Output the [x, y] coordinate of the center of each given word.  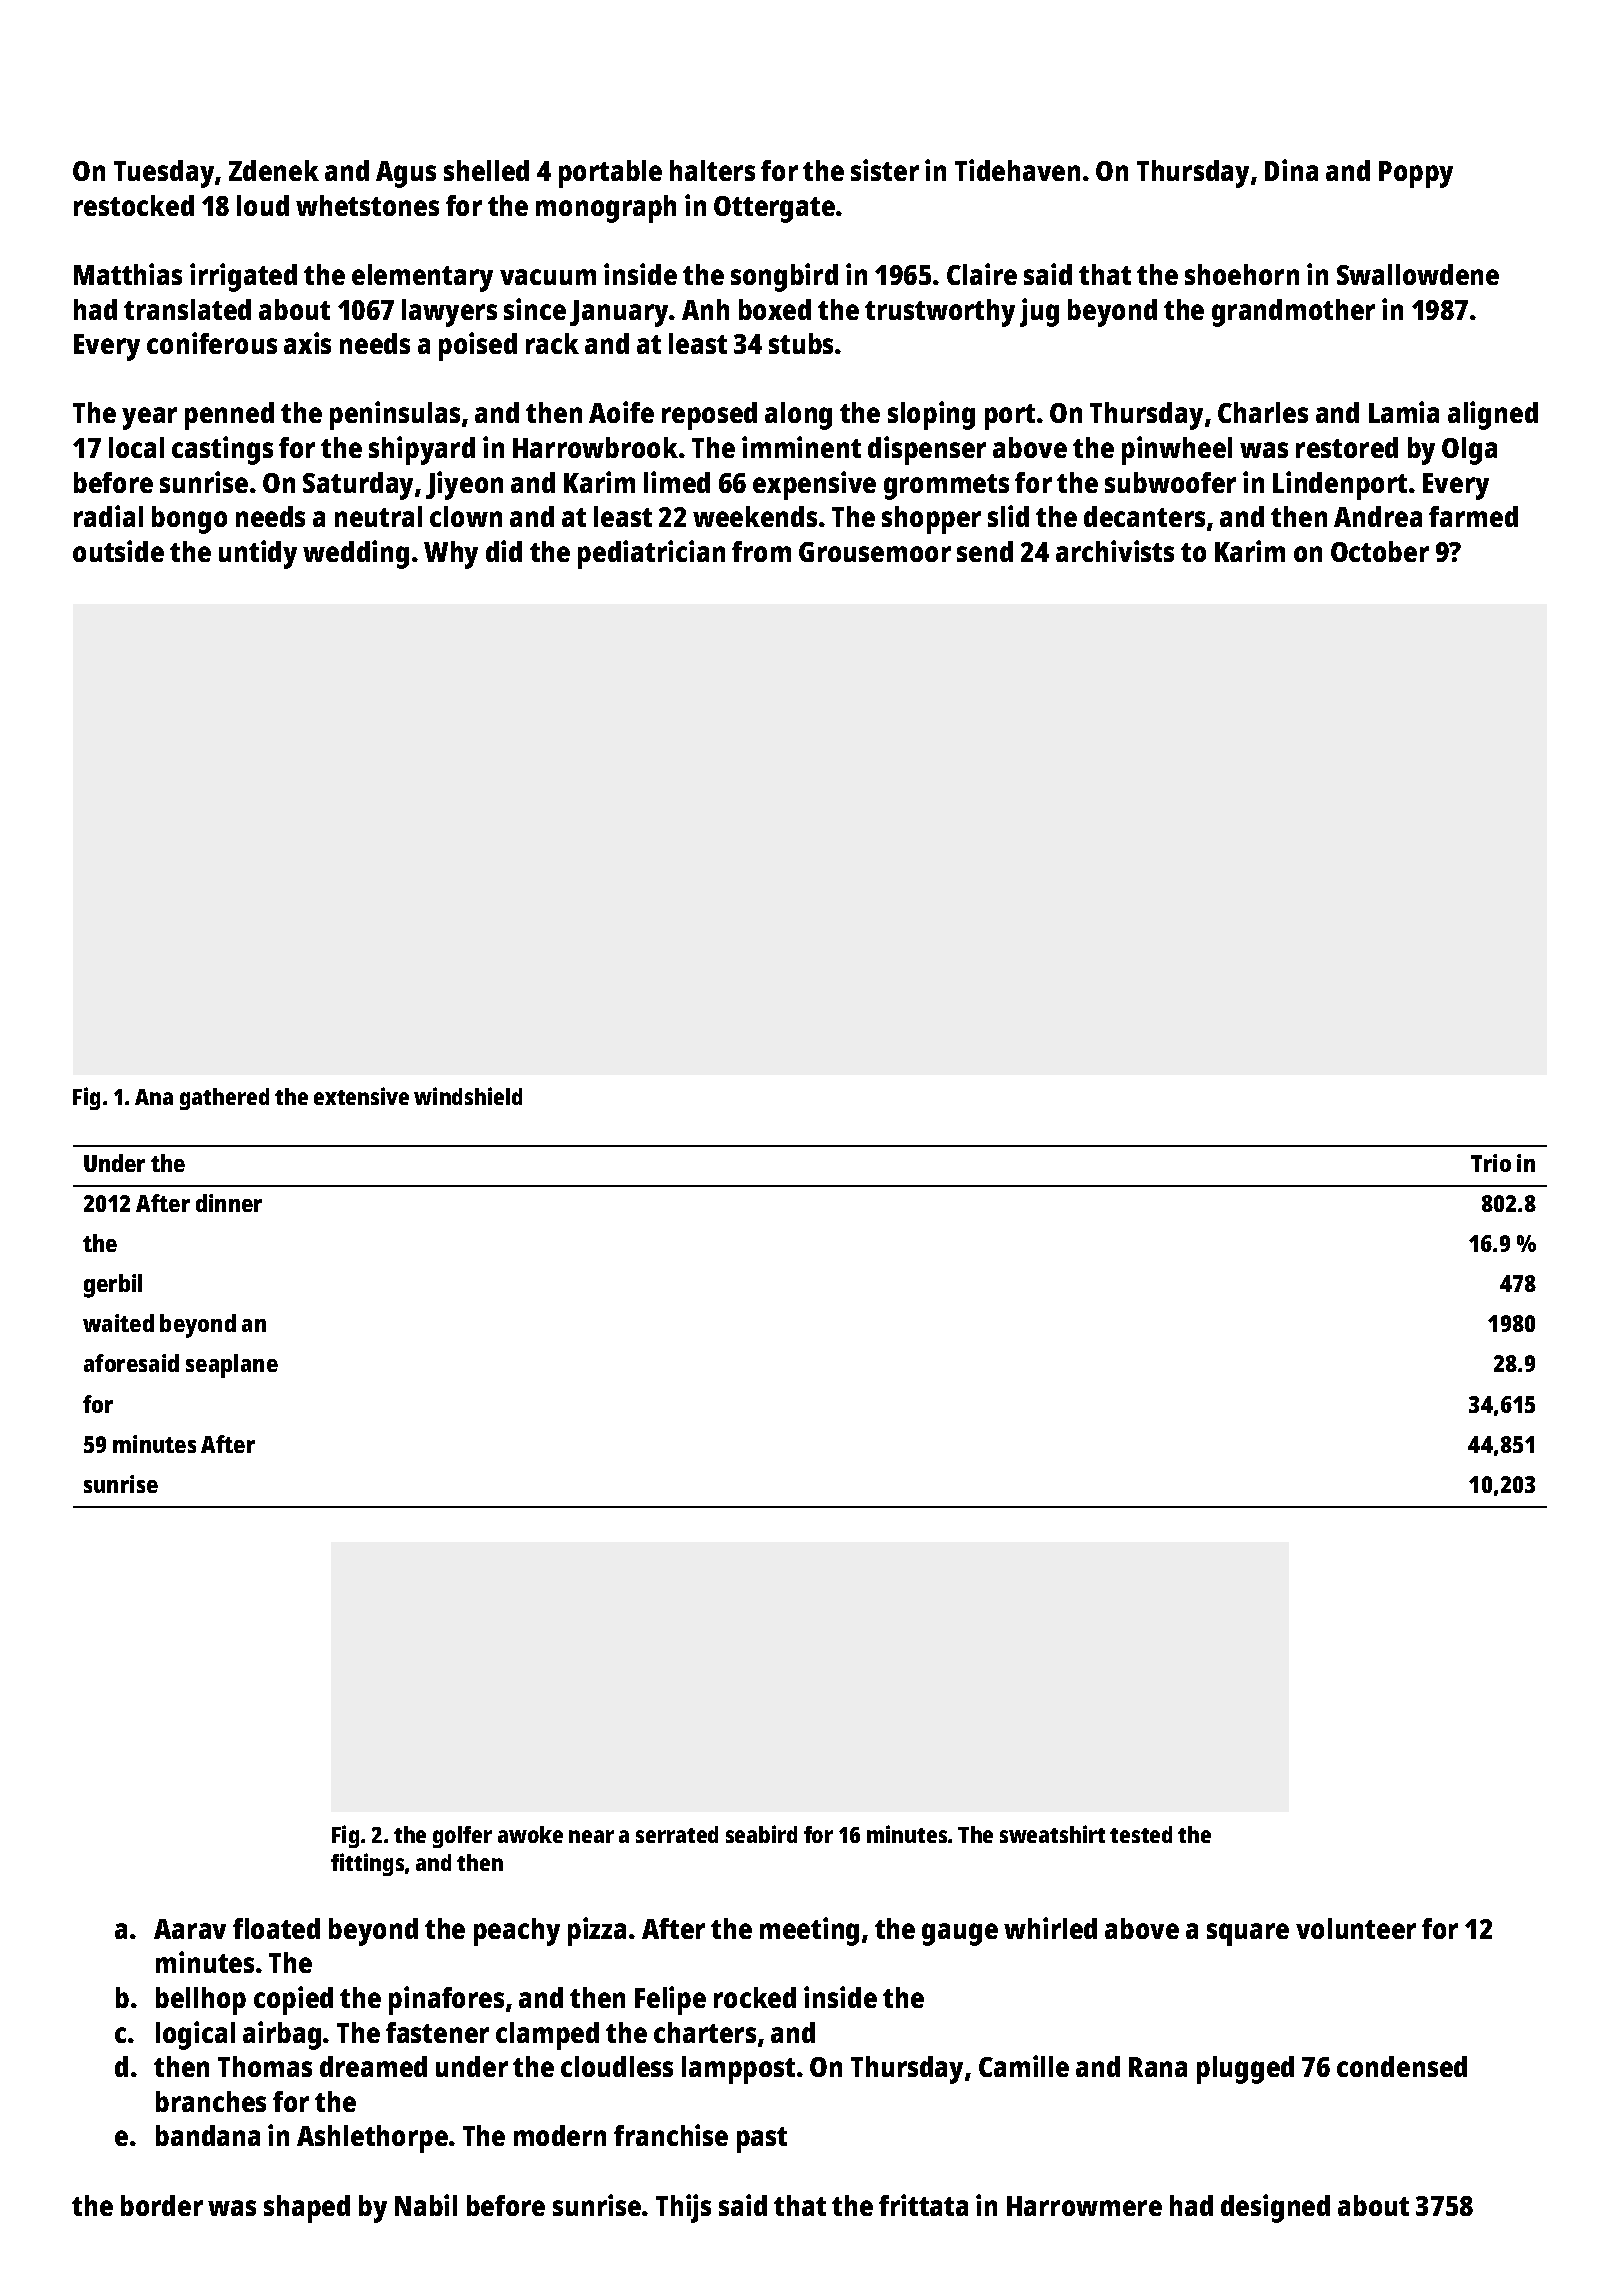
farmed [1473, 516]
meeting [809, 1931]
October [1380, 551]
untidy [258, 554]
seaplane [232, 1366]
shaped [307, 2209]
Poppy [1416, 174]
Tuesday [164, 174]
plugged [1245, 2070]
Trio [1491, 1163]
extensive [361, 1096]
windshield [468, 1096]
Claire [982, 274]
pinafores [446, 2000]
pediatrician [651, 554]
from [761, 551]
